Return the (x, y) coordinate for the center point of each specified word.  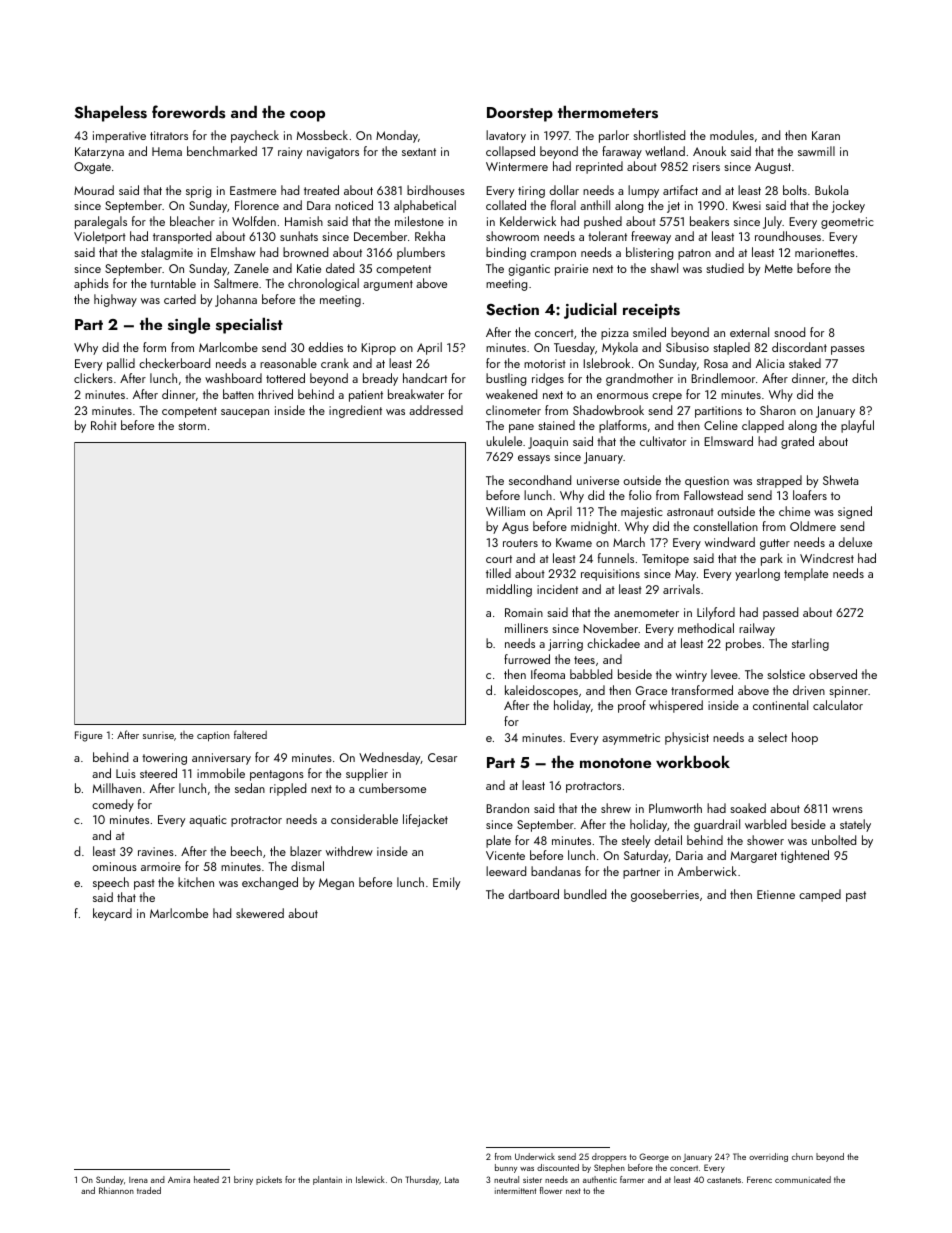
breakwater (416, 394)
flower (551, 1190)
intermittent (515, 1191)
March (629, 542)
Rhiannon (116, 1190)
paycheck (255, 136)
